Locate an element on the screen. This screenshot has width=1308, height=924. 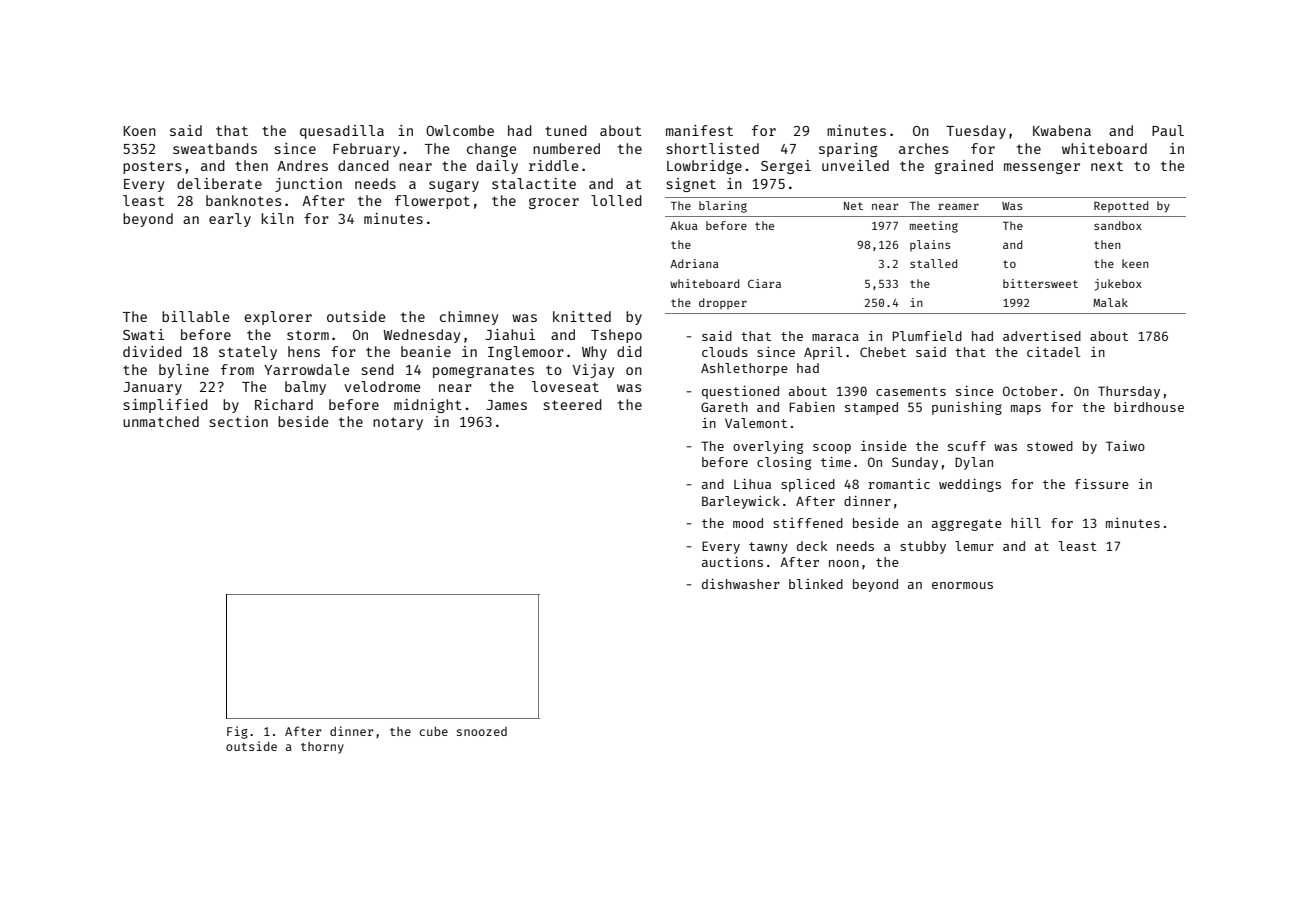
blaring is located at coordinates (723, 207).
